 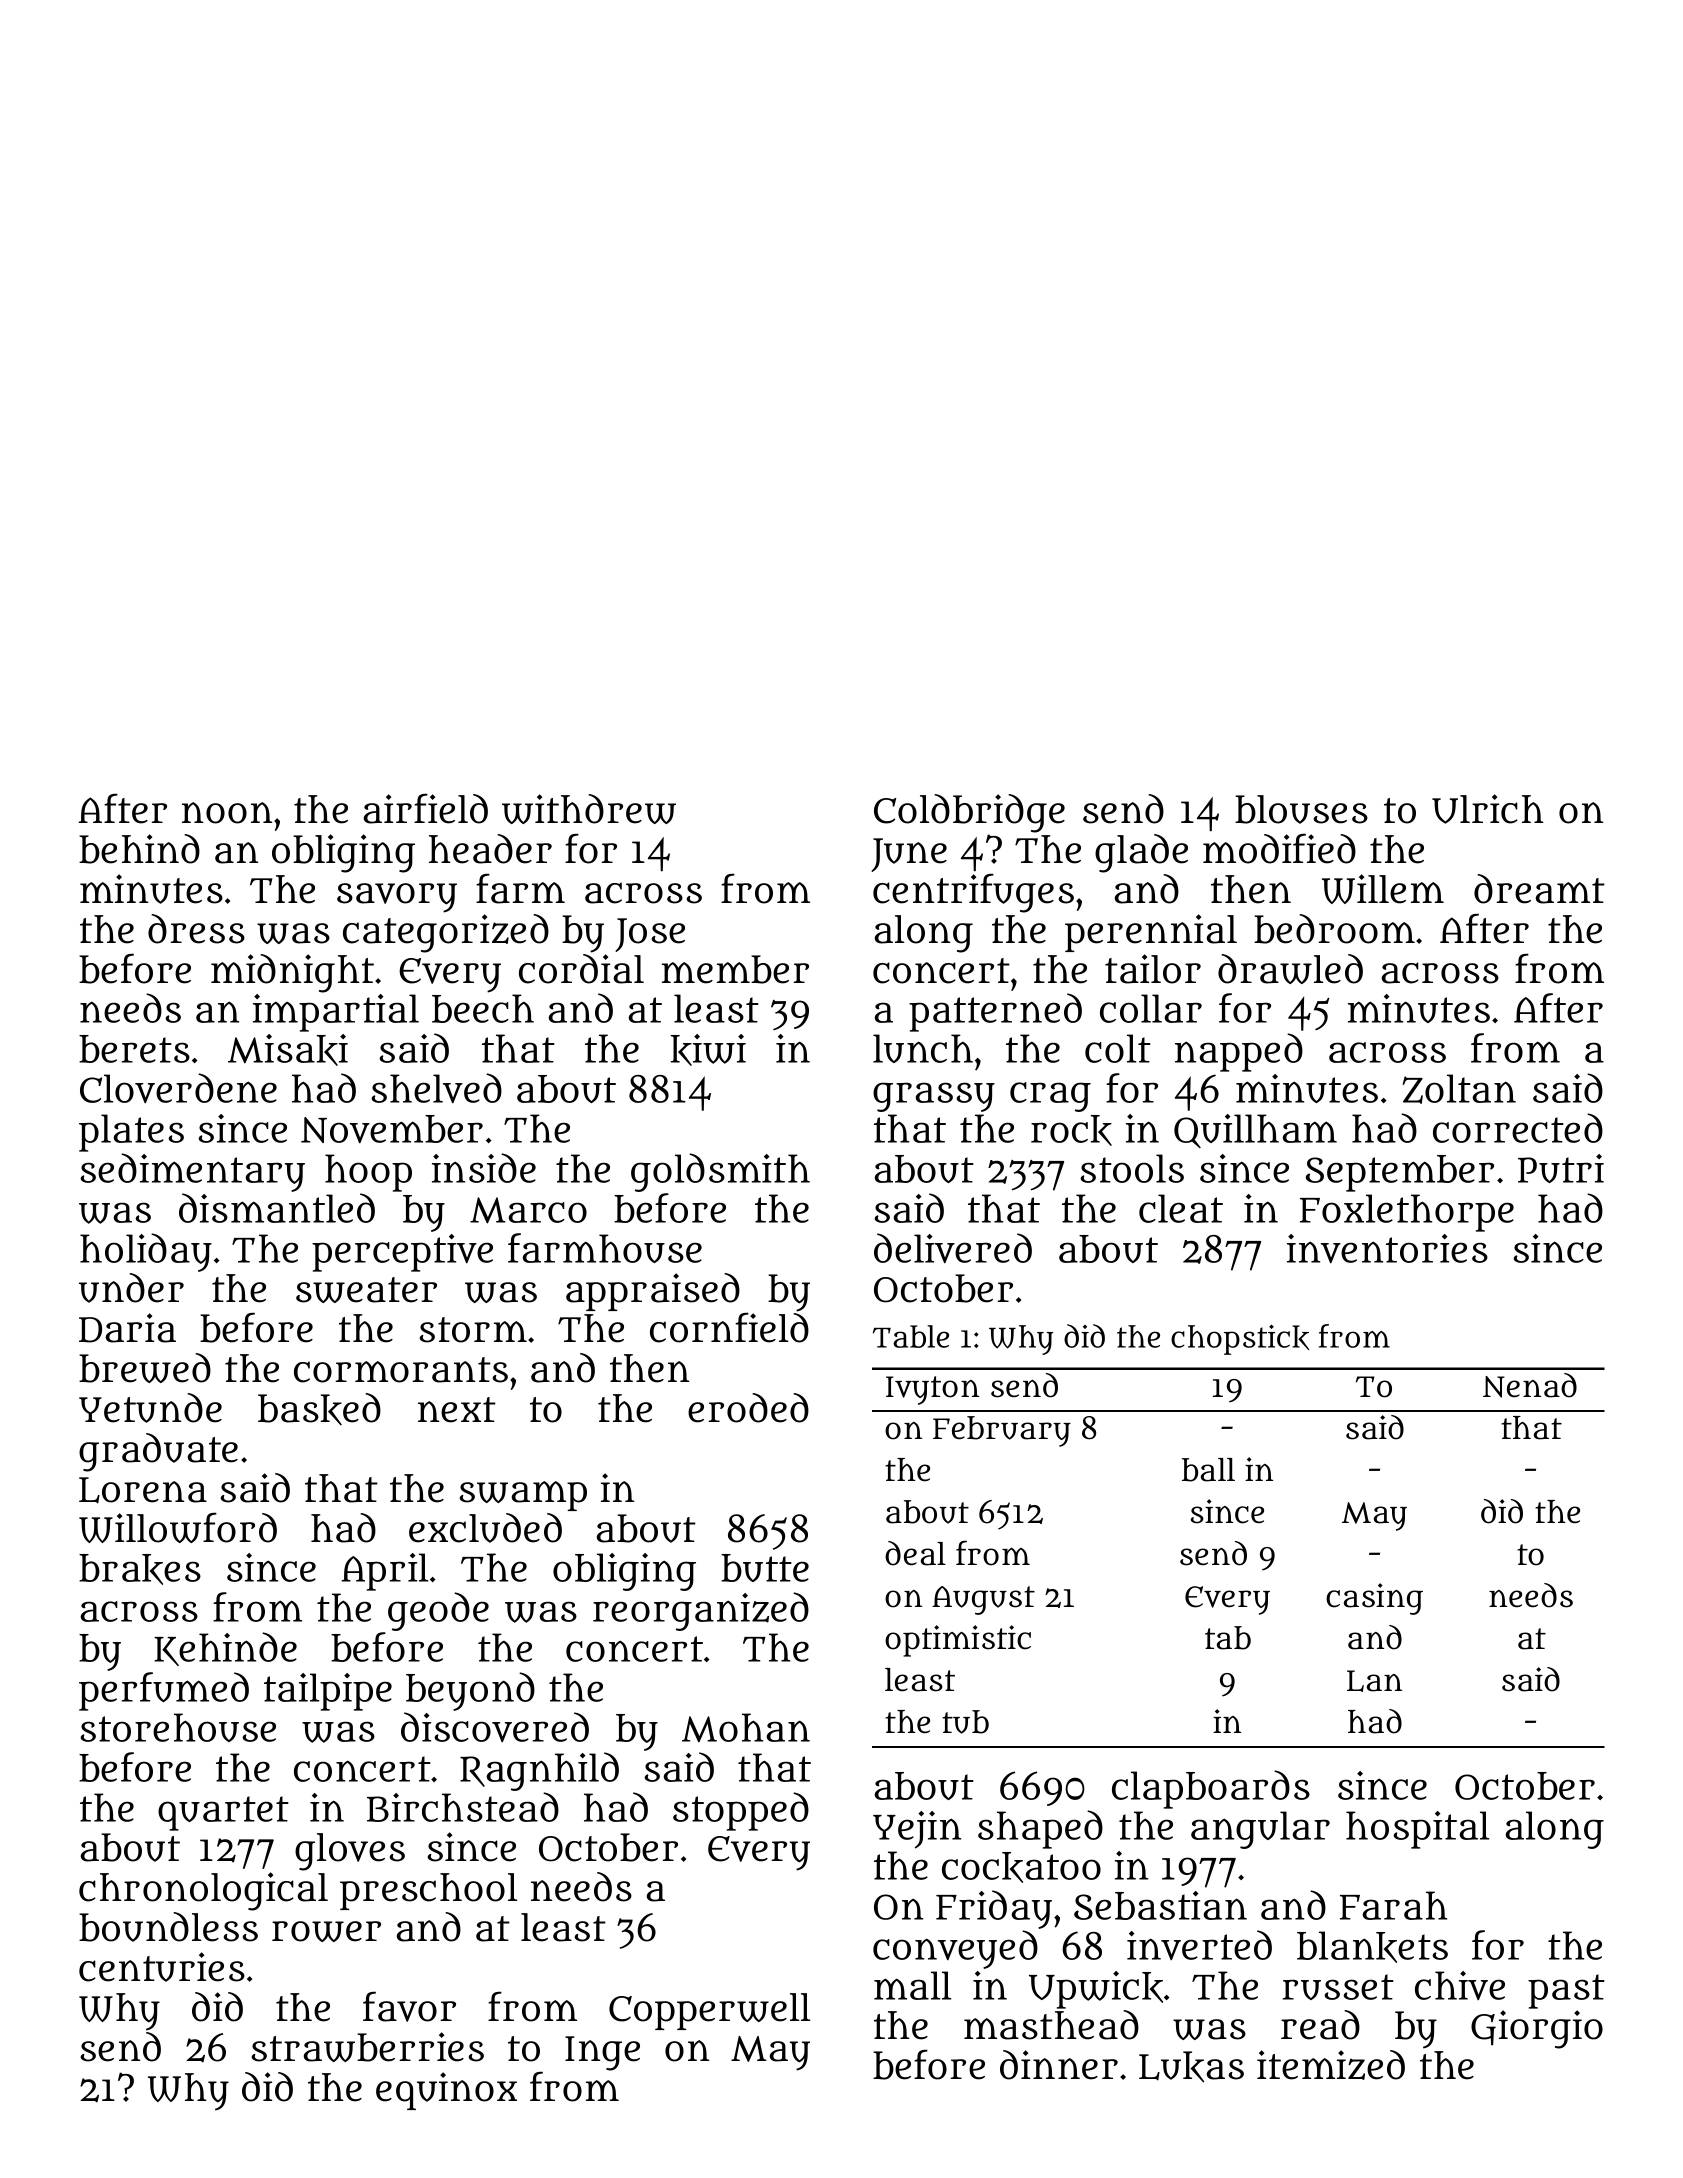 What do you see at coordinates (748, 1408) in the screenshot?
I see `eroded` at bounding box center [748, 1408].
